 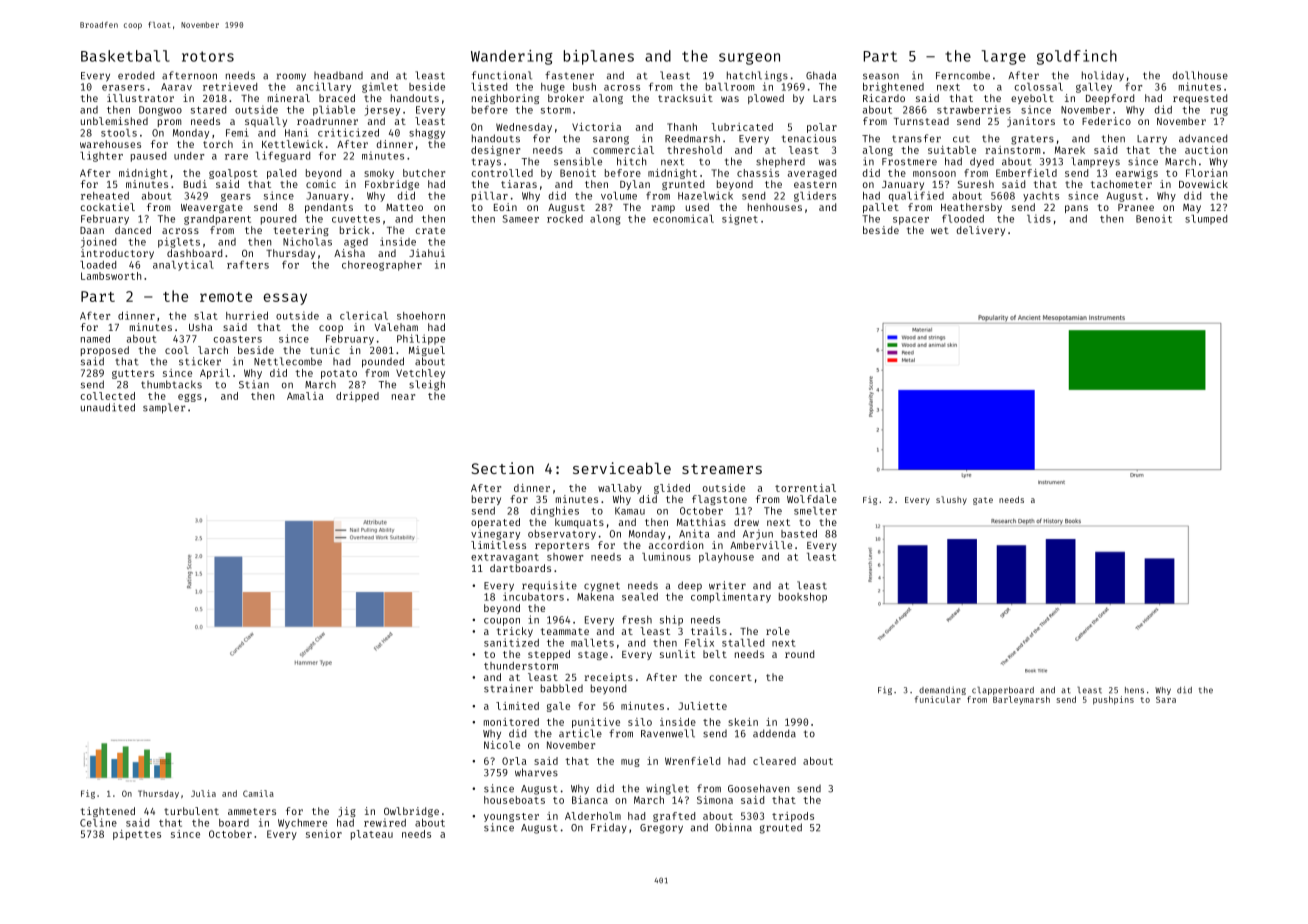 What do you see at coordinates (519, 184) in the document?
I see `tiaras` at bounding box center [519, 184].
